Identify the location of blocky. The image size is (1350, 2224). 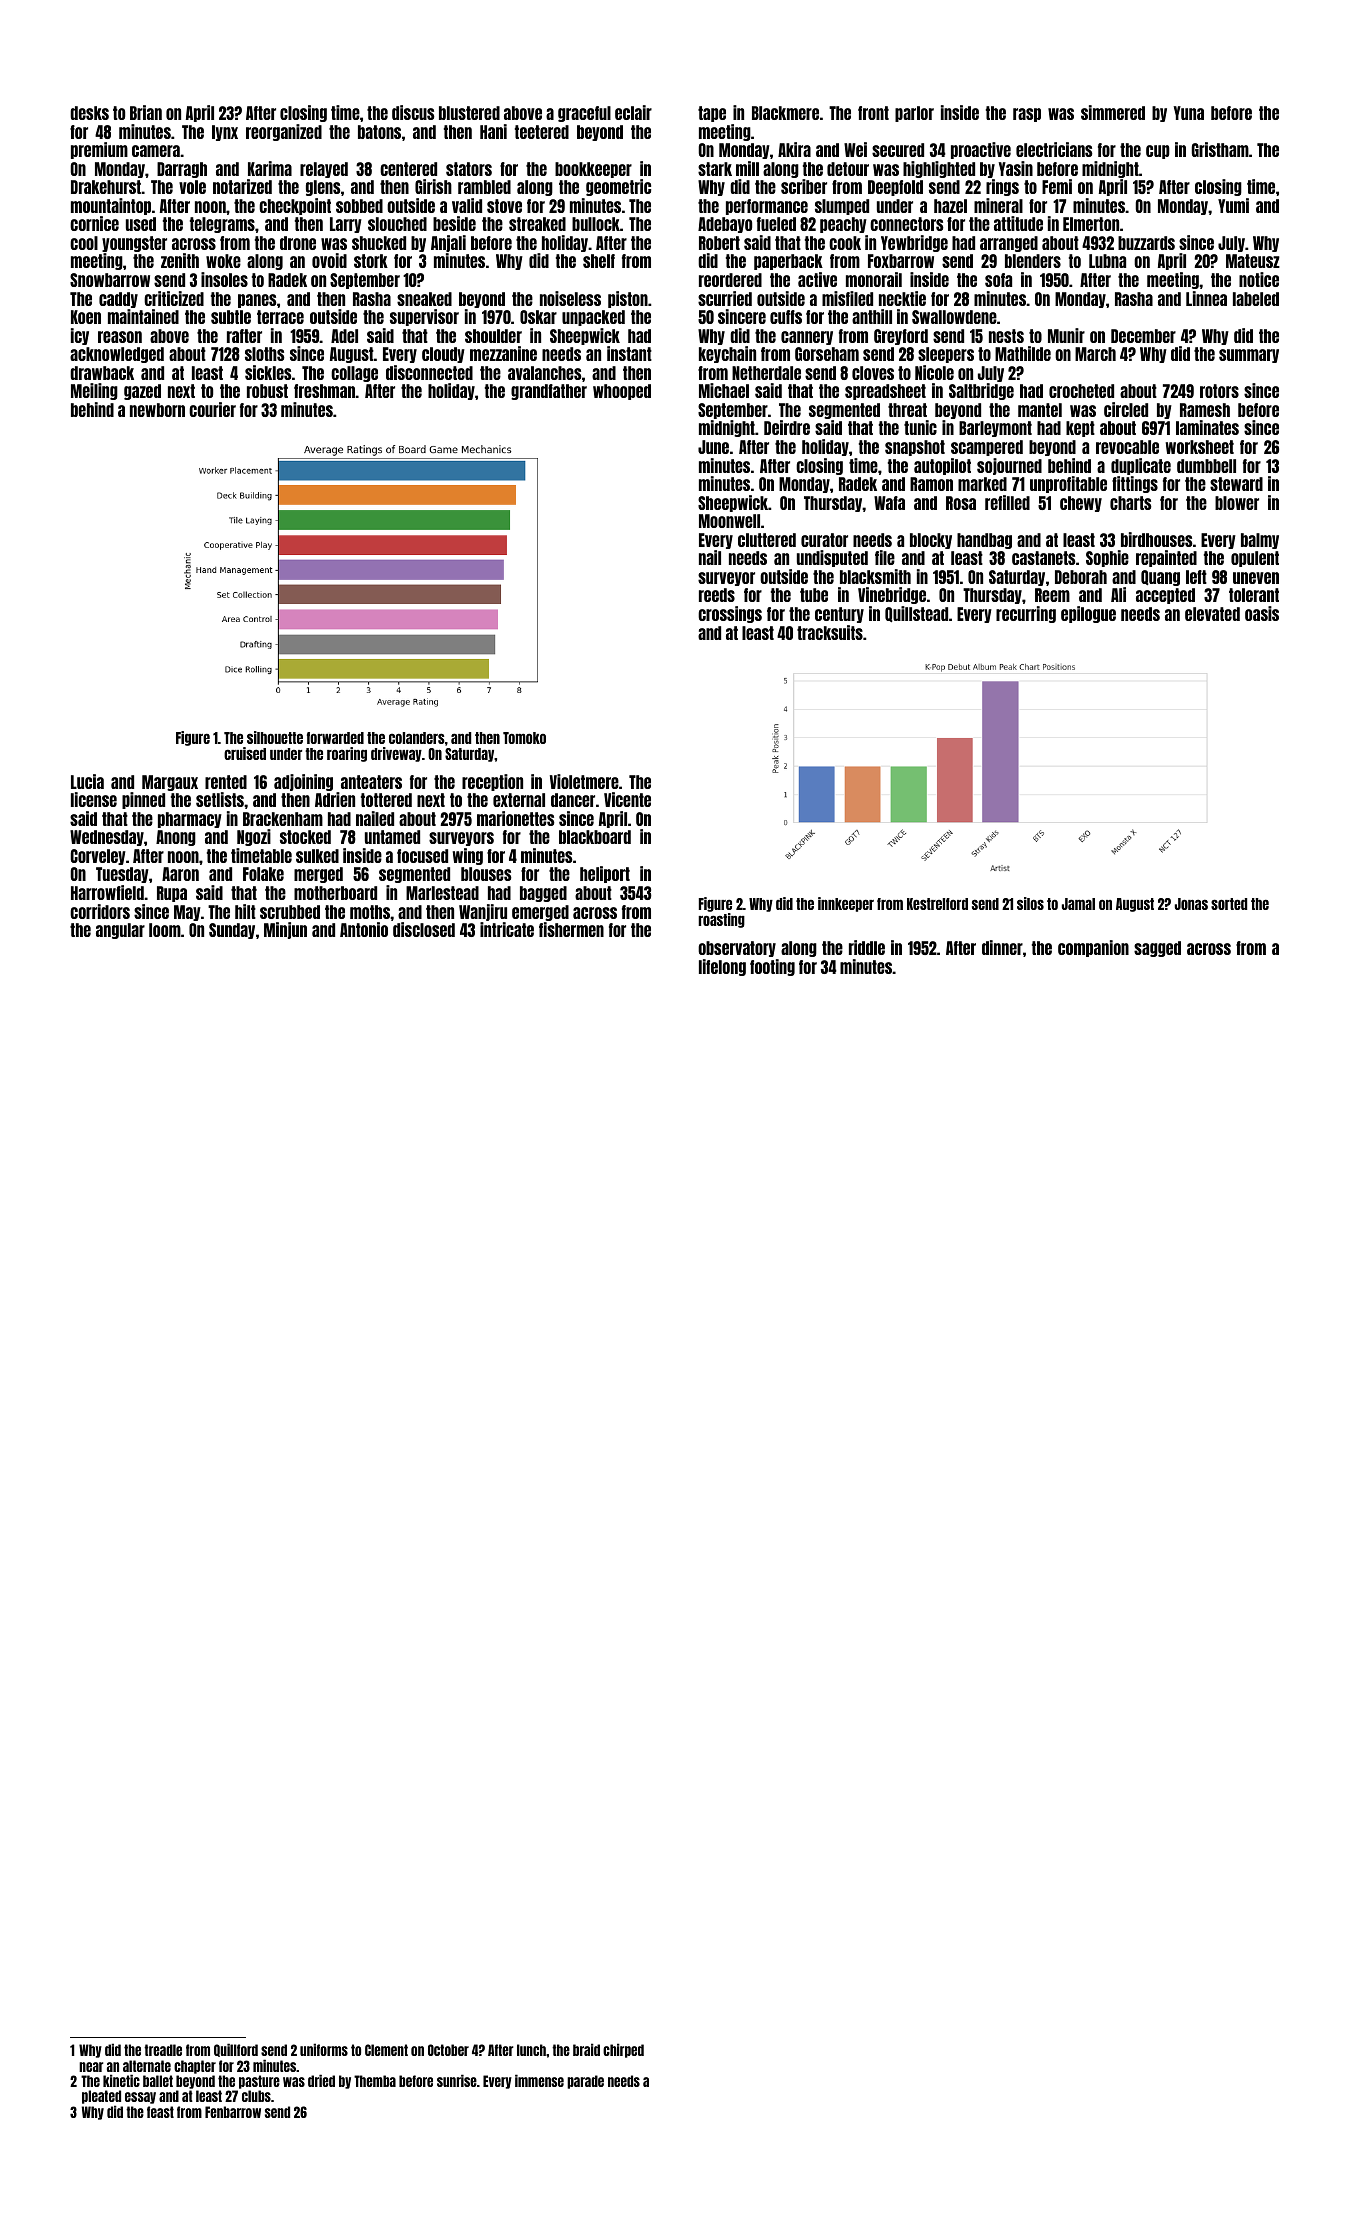
(931, 541).
